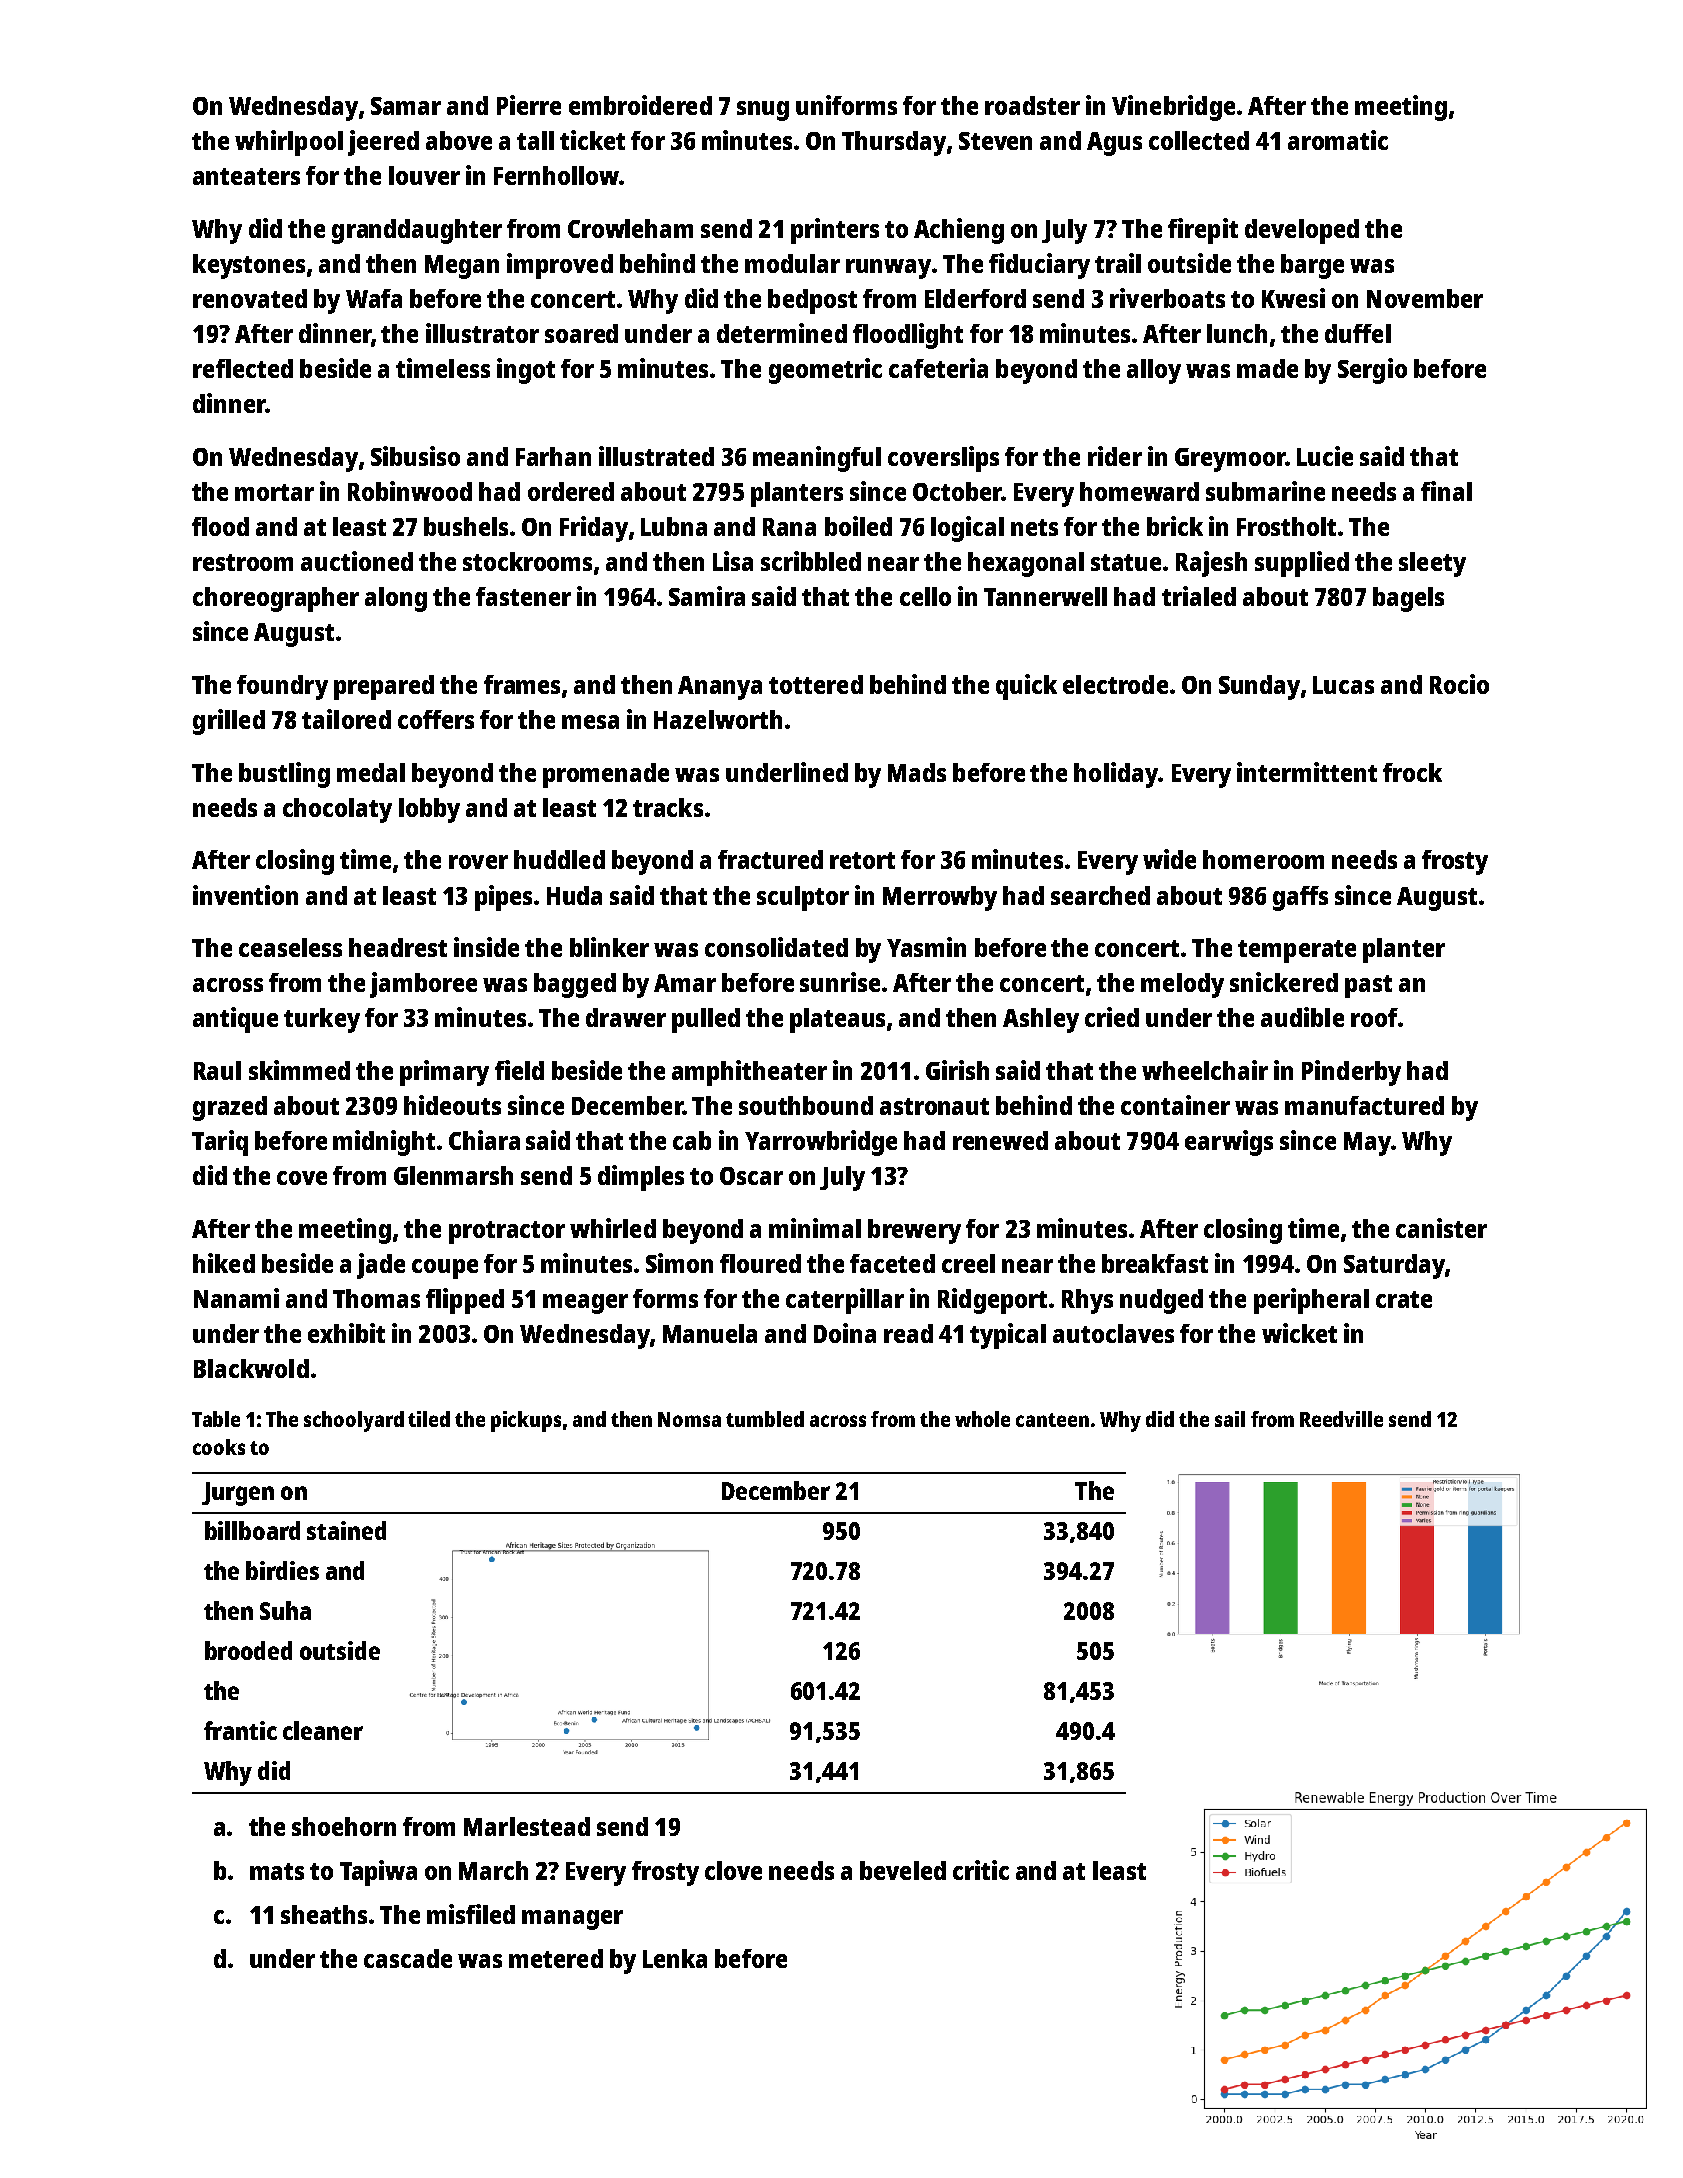  I want to click on grilled, so click(229, 722).
